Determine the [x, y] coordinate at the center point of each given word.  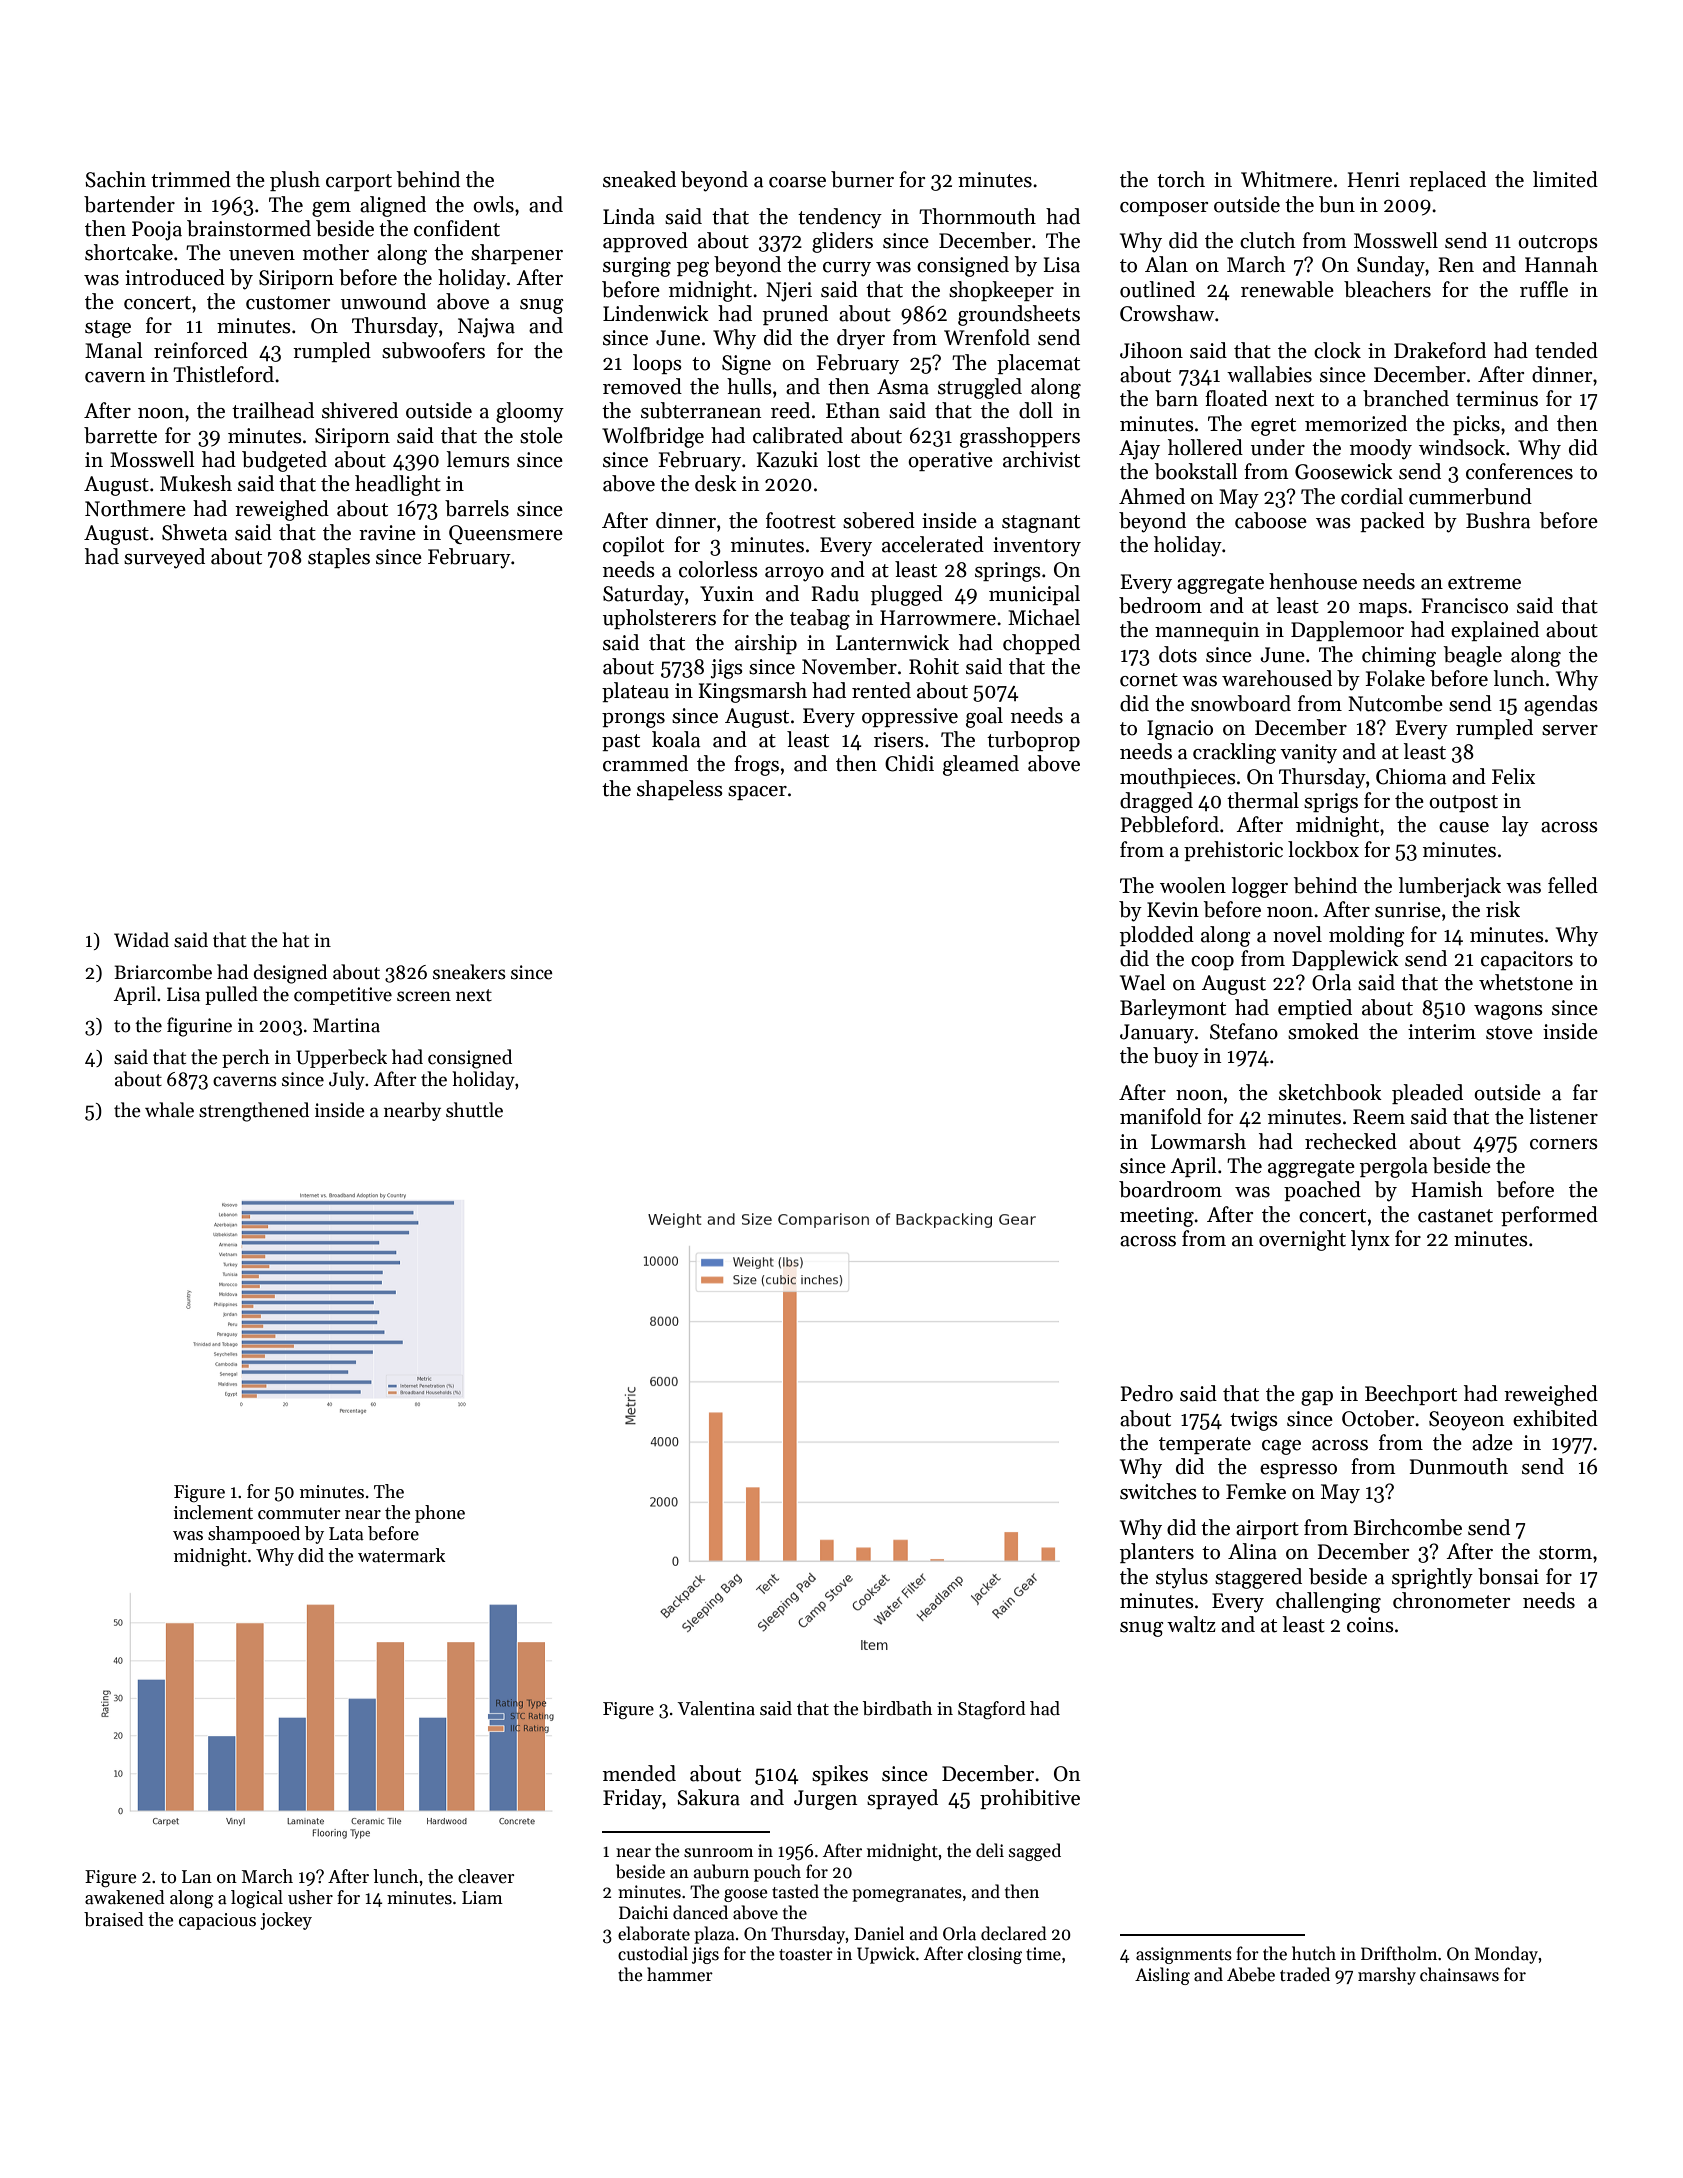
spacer [757, 793]
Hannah [1561, 264]
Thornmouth [977, 216]
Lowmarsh [1198, 1141]
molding [1367, 936]
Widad [141, 940]
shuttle [474, 1110]
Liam [482, 1898]
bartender [129, 204]
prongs [633, 720]
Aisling [1162, 1976]
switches [1158, 1491]
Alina [1252, 1551]
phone [440, 1514]
